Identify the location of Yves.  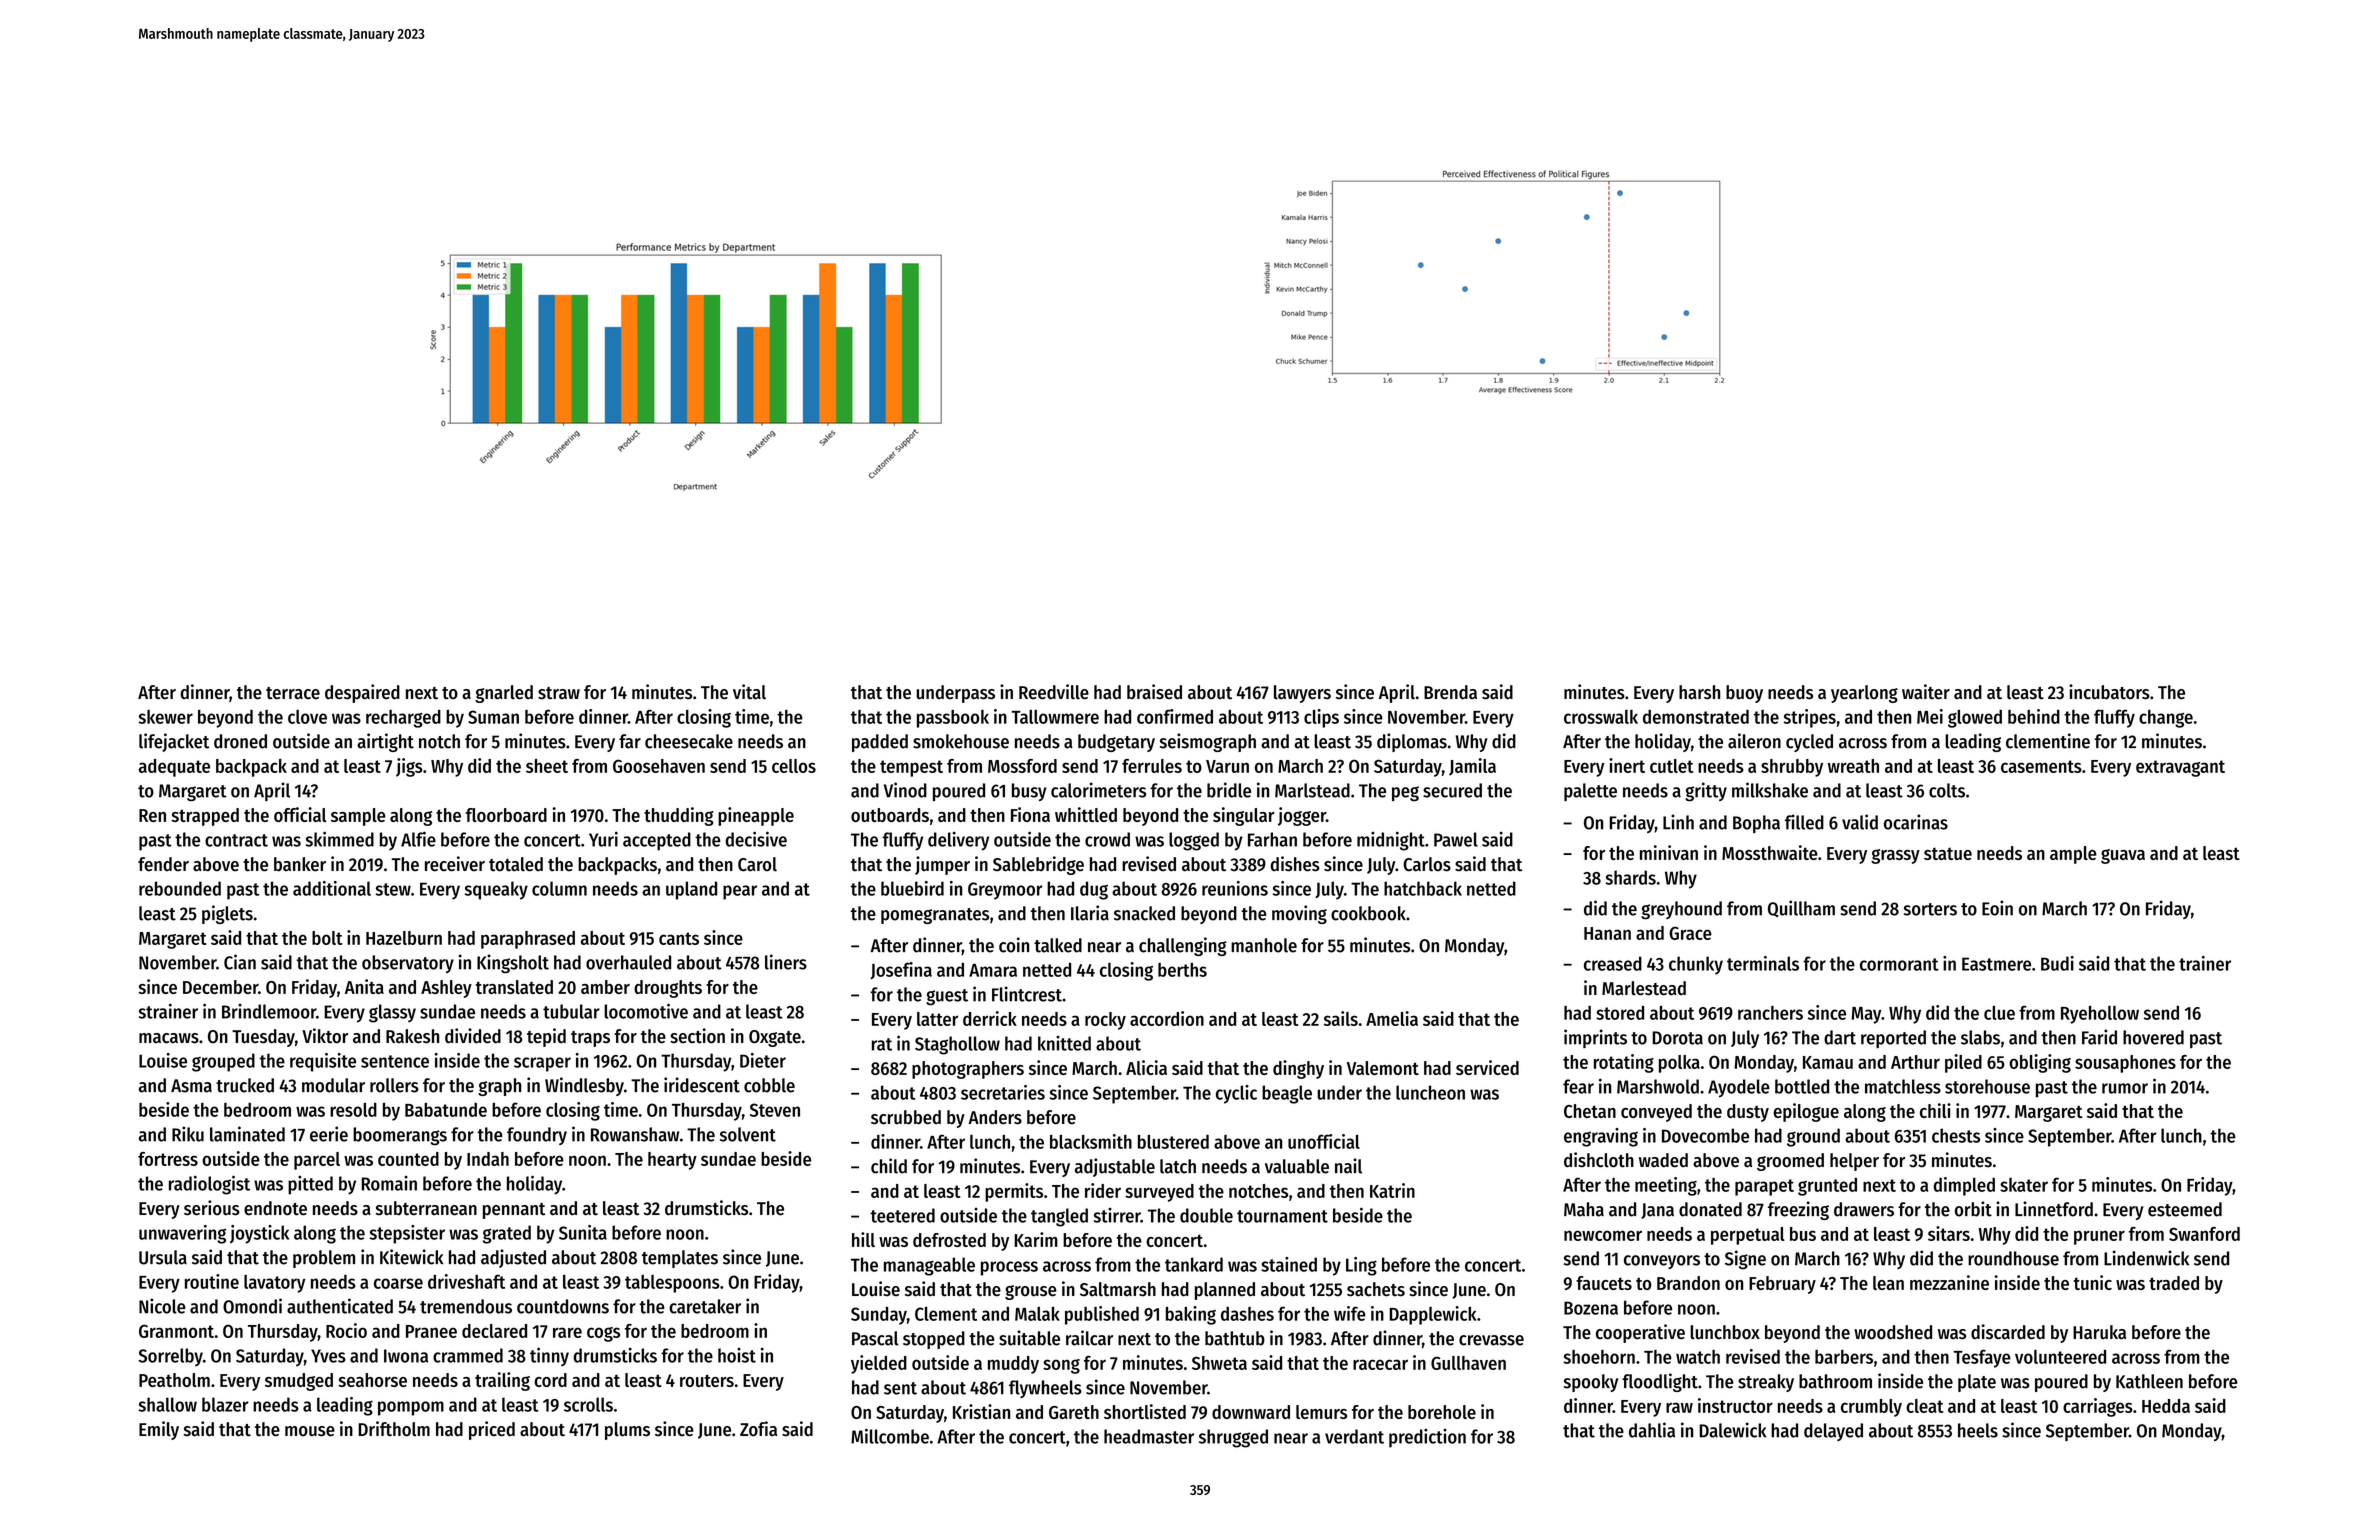
(328, 1356).
